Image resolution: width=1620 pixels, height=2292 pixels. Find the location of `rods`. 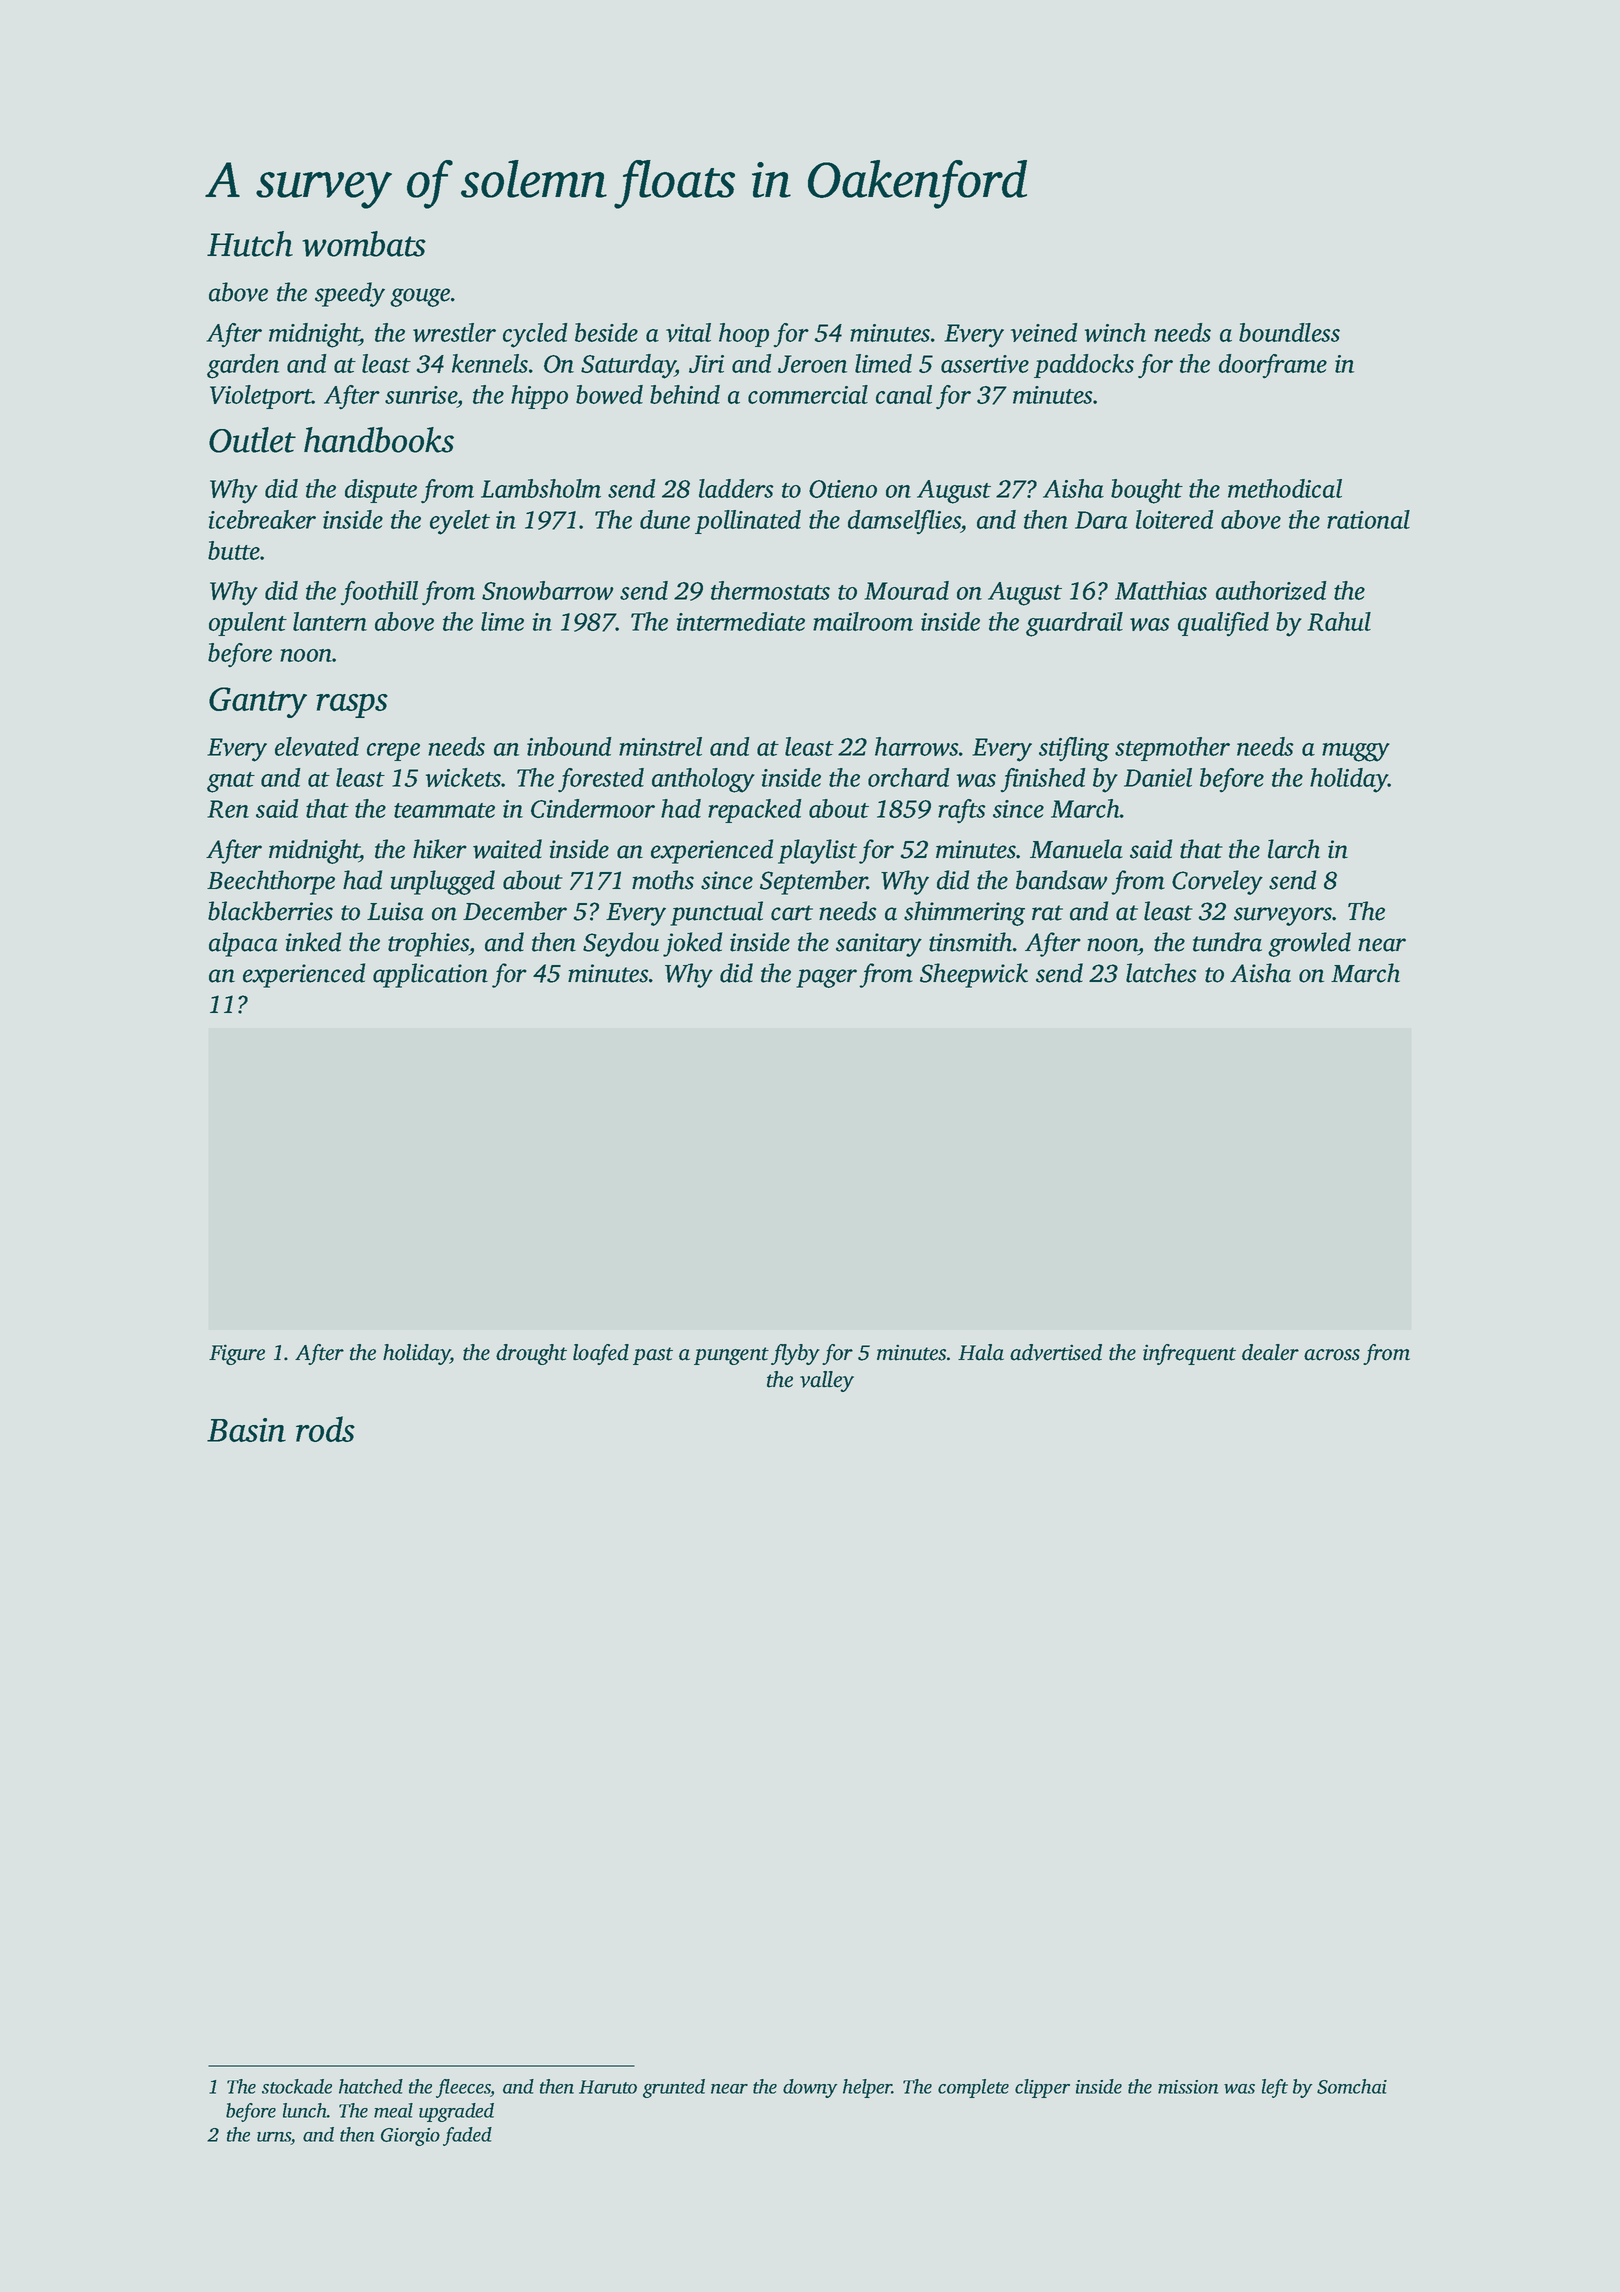

rods is located at coordinates (325, 1429).
